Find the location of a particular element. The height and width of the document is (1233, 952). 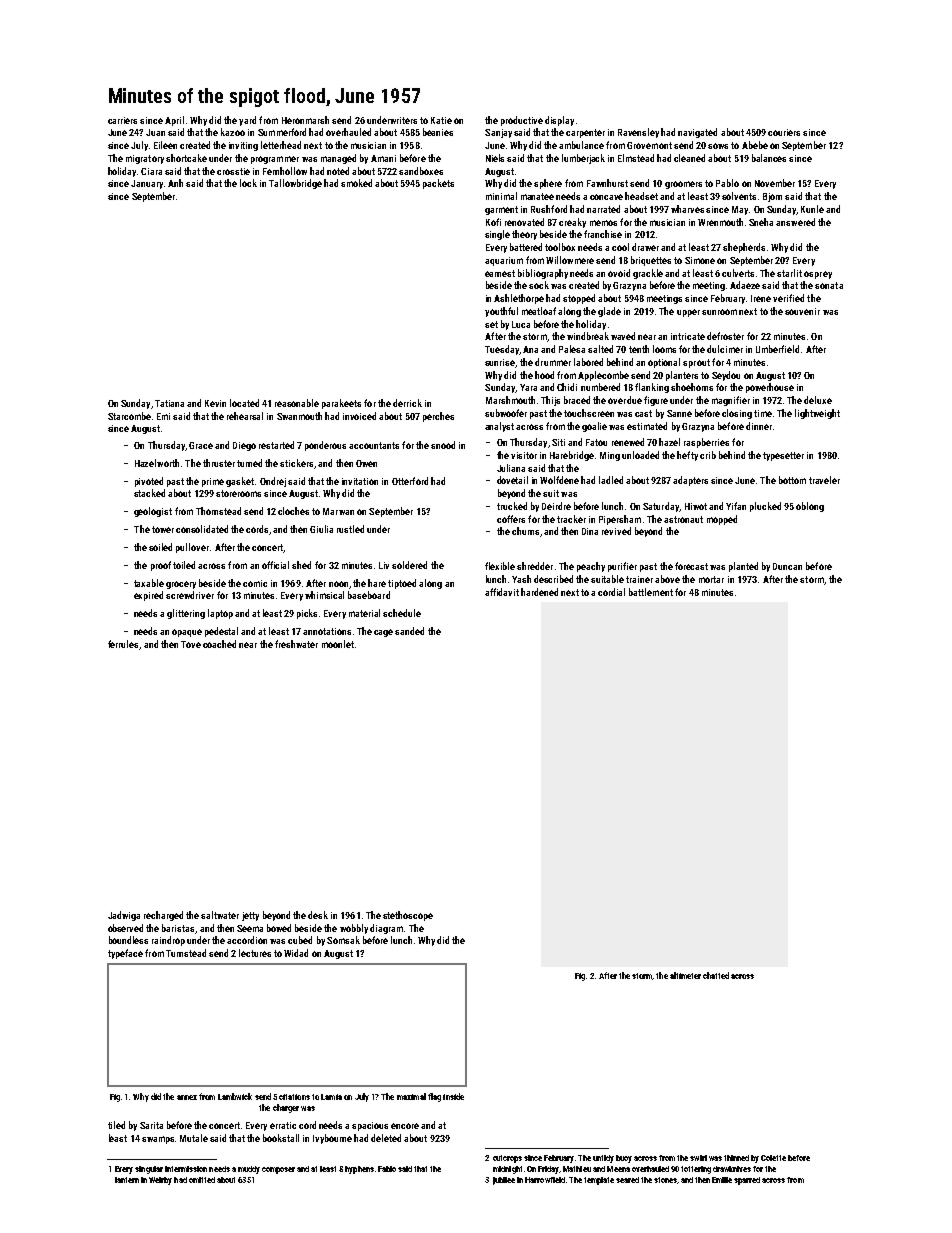

magnifier is located at coordinates (731, 401).
